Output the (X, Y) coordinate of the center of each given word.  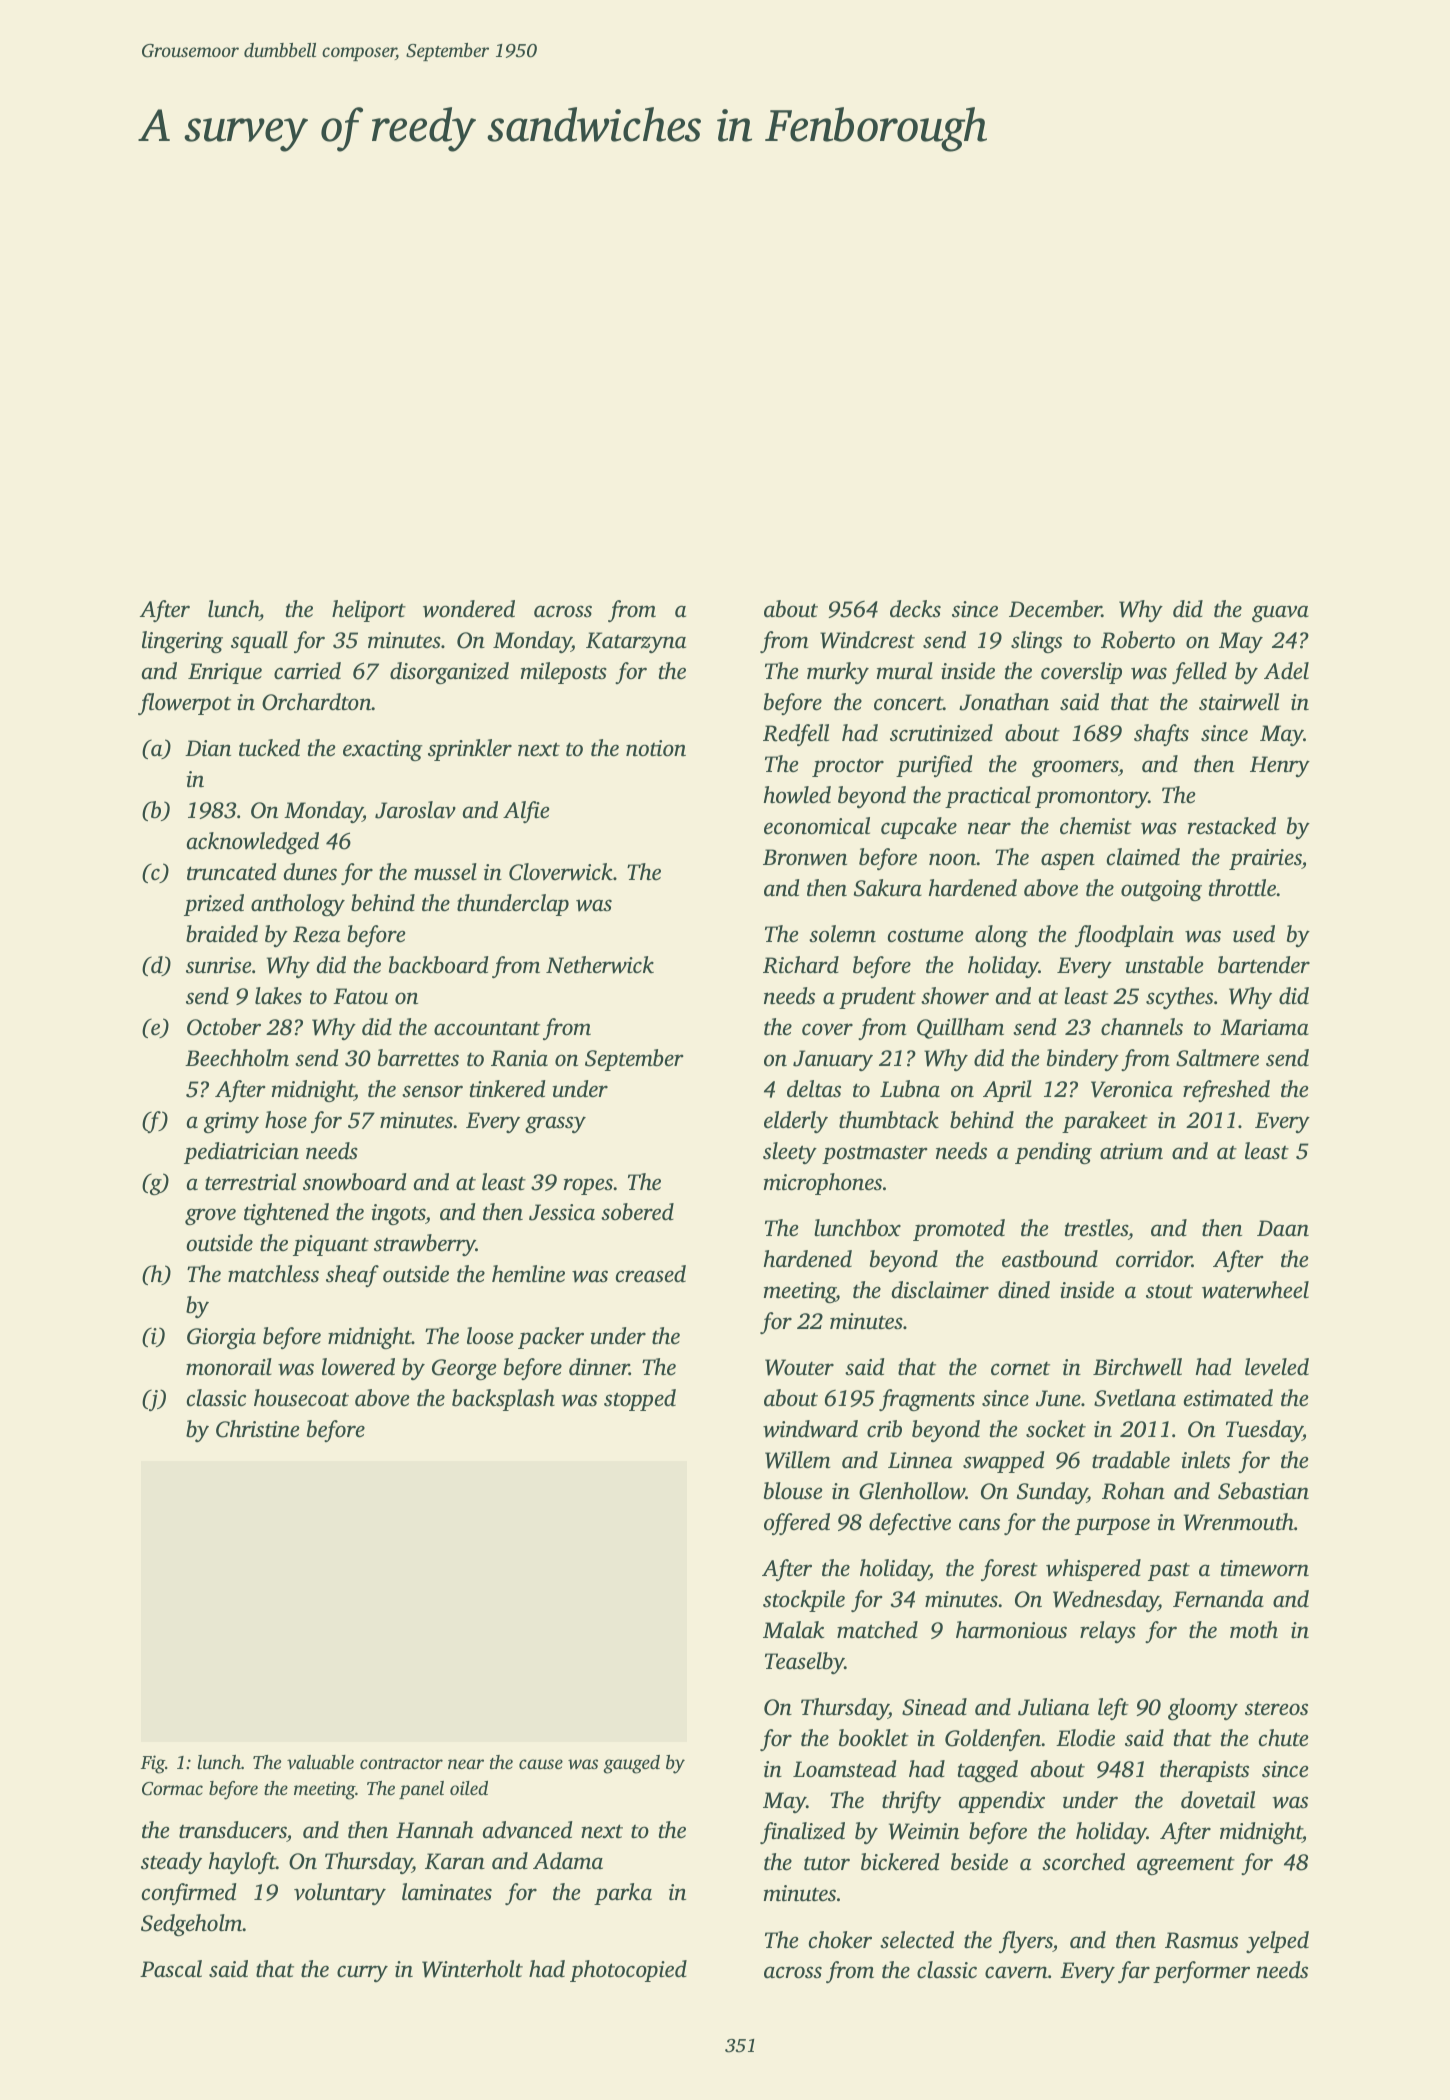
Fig (153, 1764)
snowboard (355, 1182)
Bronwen (805, 857)
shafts (1161, 735)
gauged (631, 1764)
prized (214, 905)
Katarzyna (636, 642)
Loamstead (845, 1769)
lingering (182, 642)
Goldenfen (993, 1740)
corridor (1154, 1259)
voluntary (340, 1894)
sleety (790, 1153)
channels (1142, 1027)
